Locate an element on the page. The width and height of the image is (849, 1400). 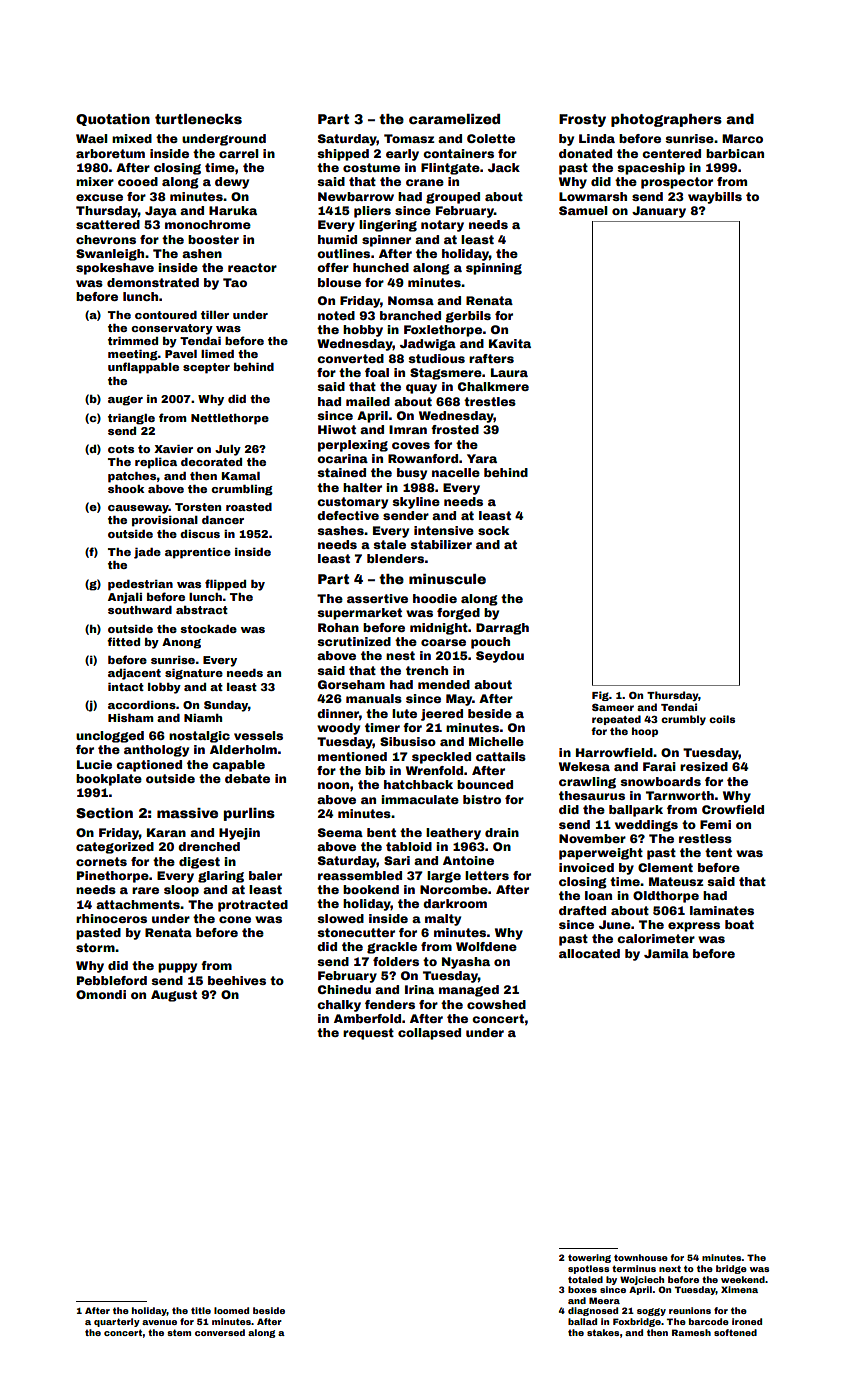
captioned is located at coordinates (149, 766).
